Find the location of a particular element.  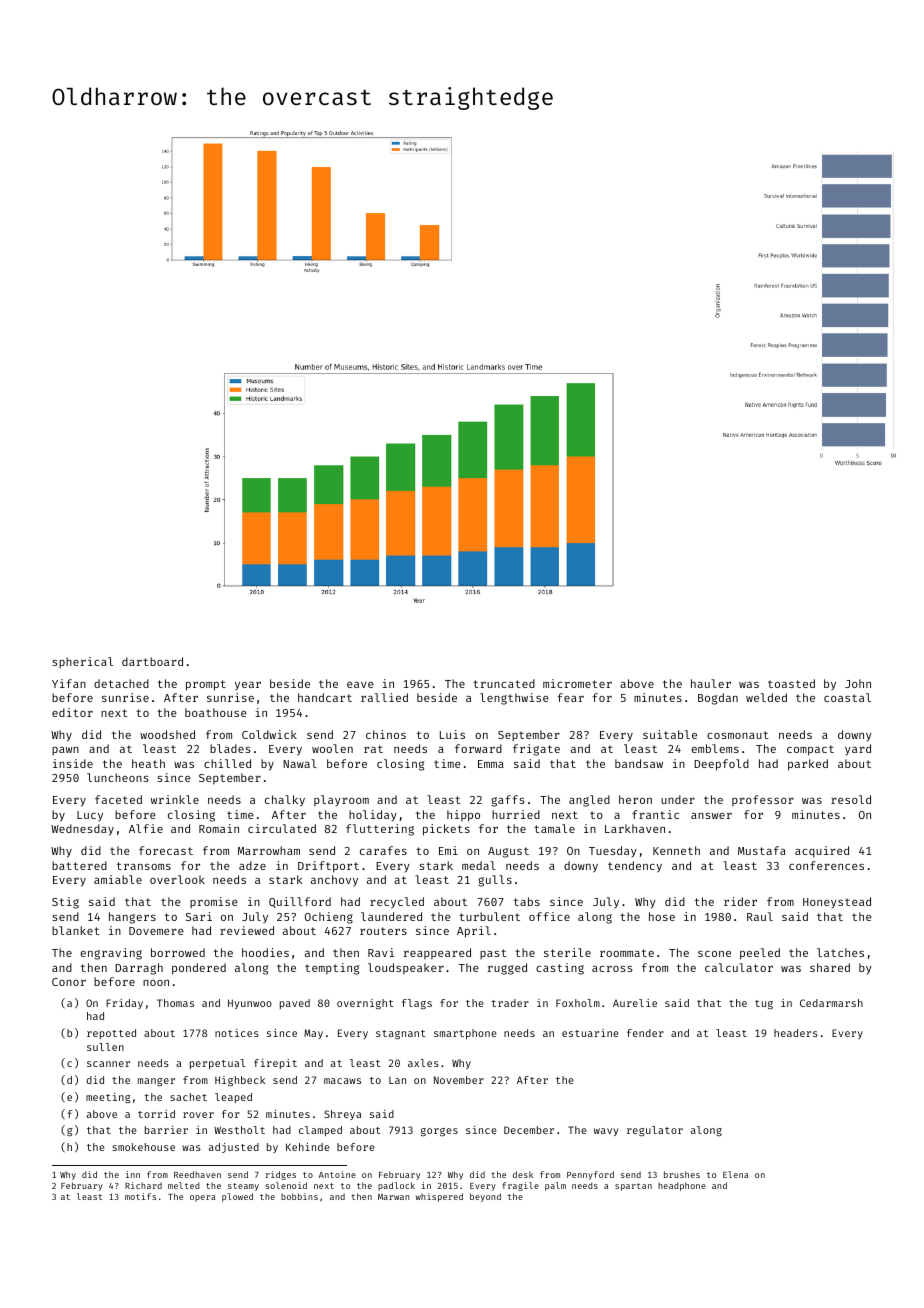

whispered is located at coordinates (439, 1197).
